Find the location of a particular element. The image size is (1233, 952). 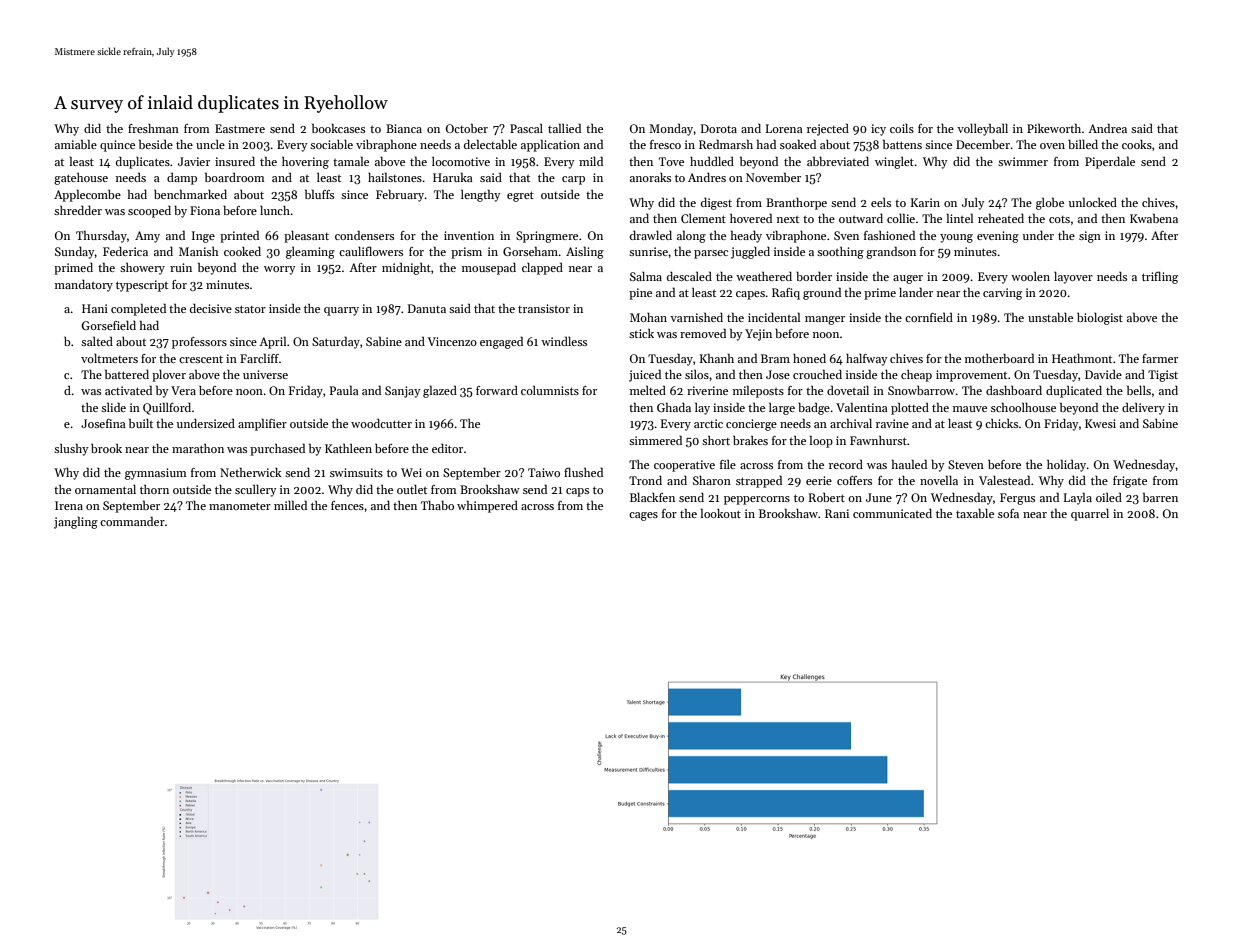

built is located at coordinates (141, 423).
